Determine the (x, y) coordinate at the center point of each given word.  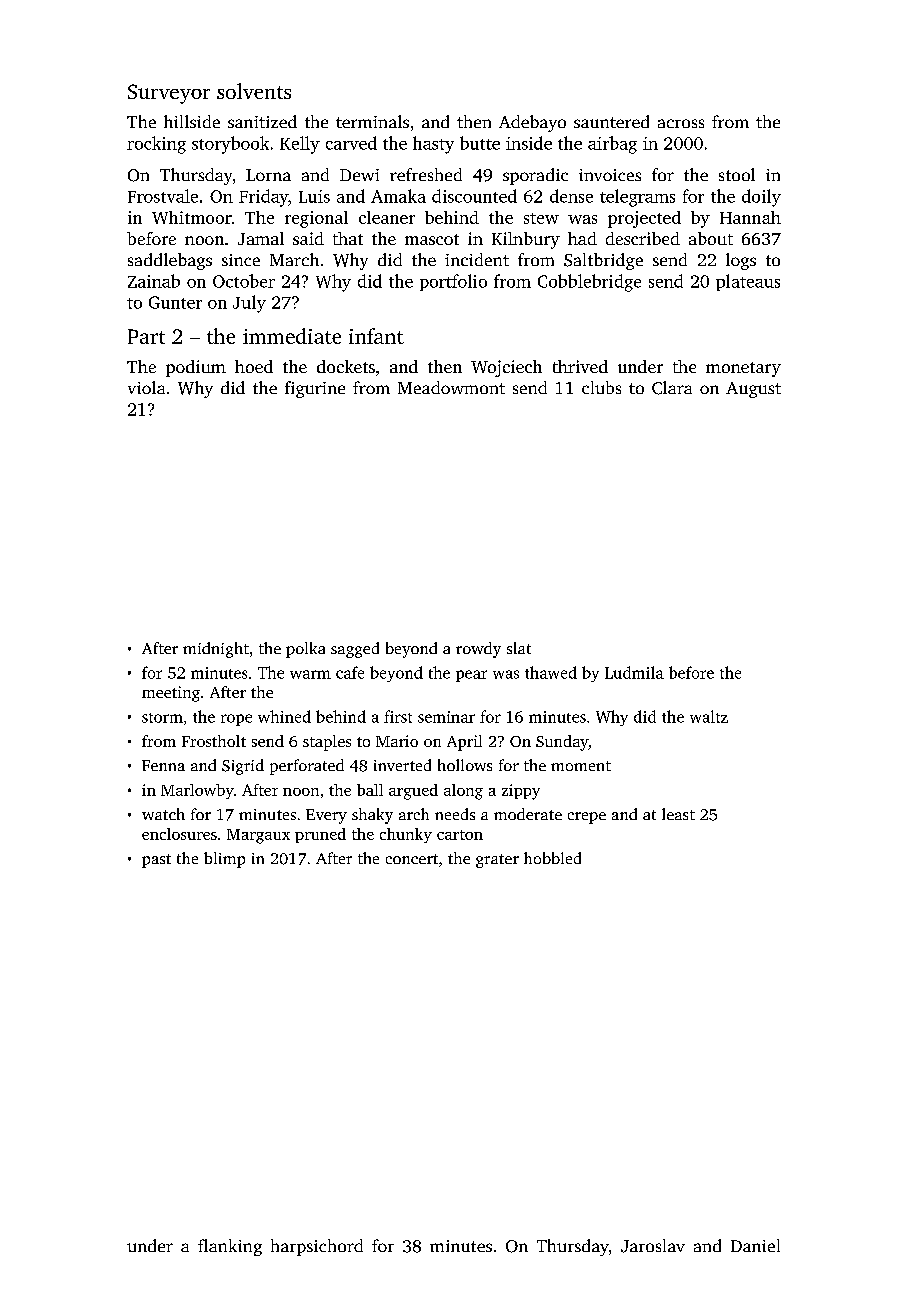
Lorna (268, 175)
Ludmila (634, 672)
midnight (216, 650)
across (681, 123)
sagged (355, 650)
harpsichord (317, 1247)
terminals (372, 121)
